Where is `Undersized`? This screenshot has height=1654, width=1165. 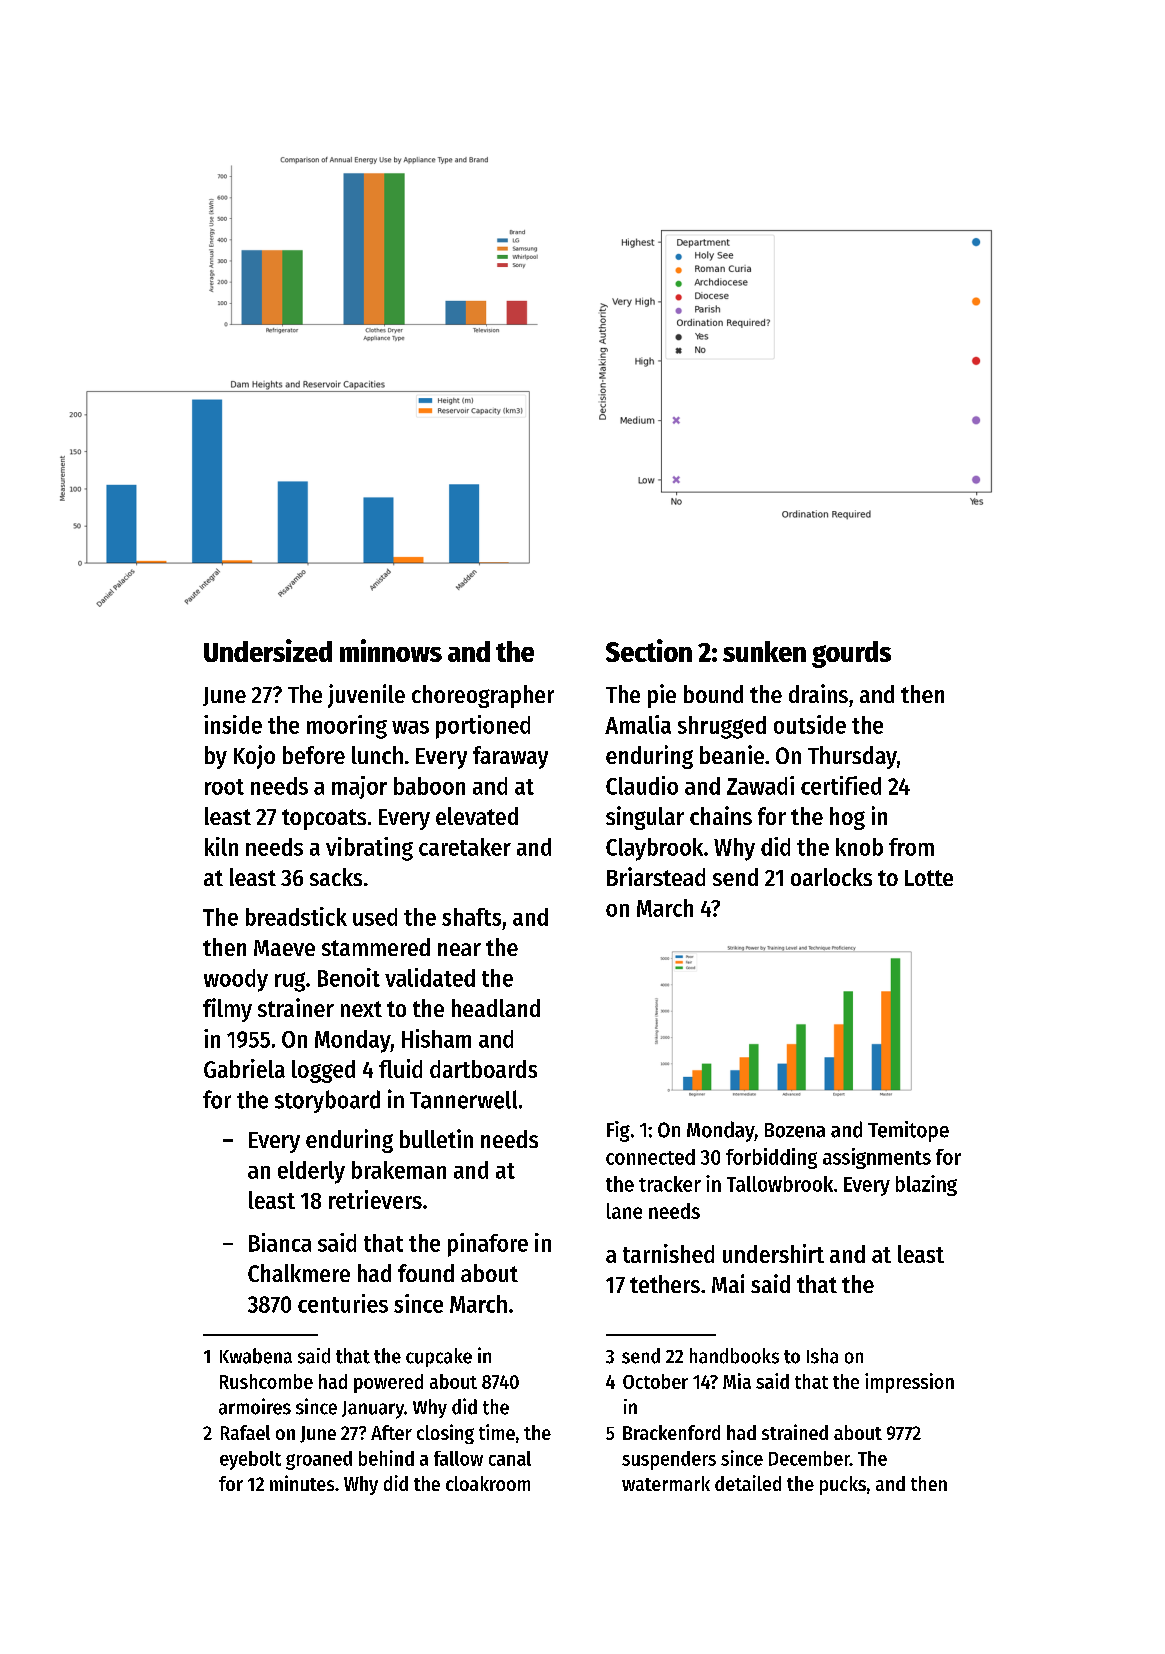 Undersized is located at coordinates (268, 650).
